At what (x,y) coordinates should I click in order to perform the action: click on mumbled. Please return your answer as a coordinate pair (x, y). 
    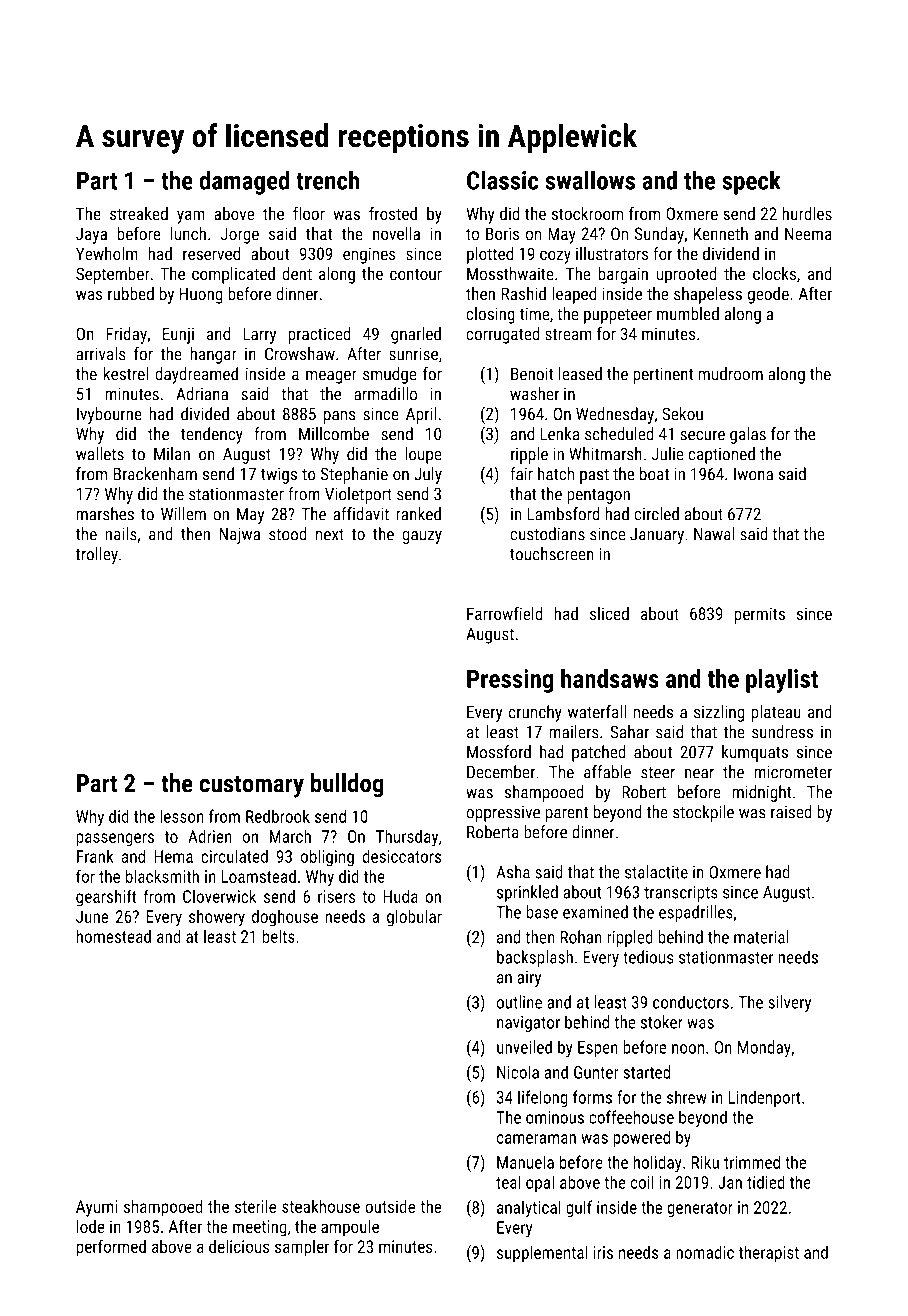
    Looking at the image, I should click on (688, 314).
